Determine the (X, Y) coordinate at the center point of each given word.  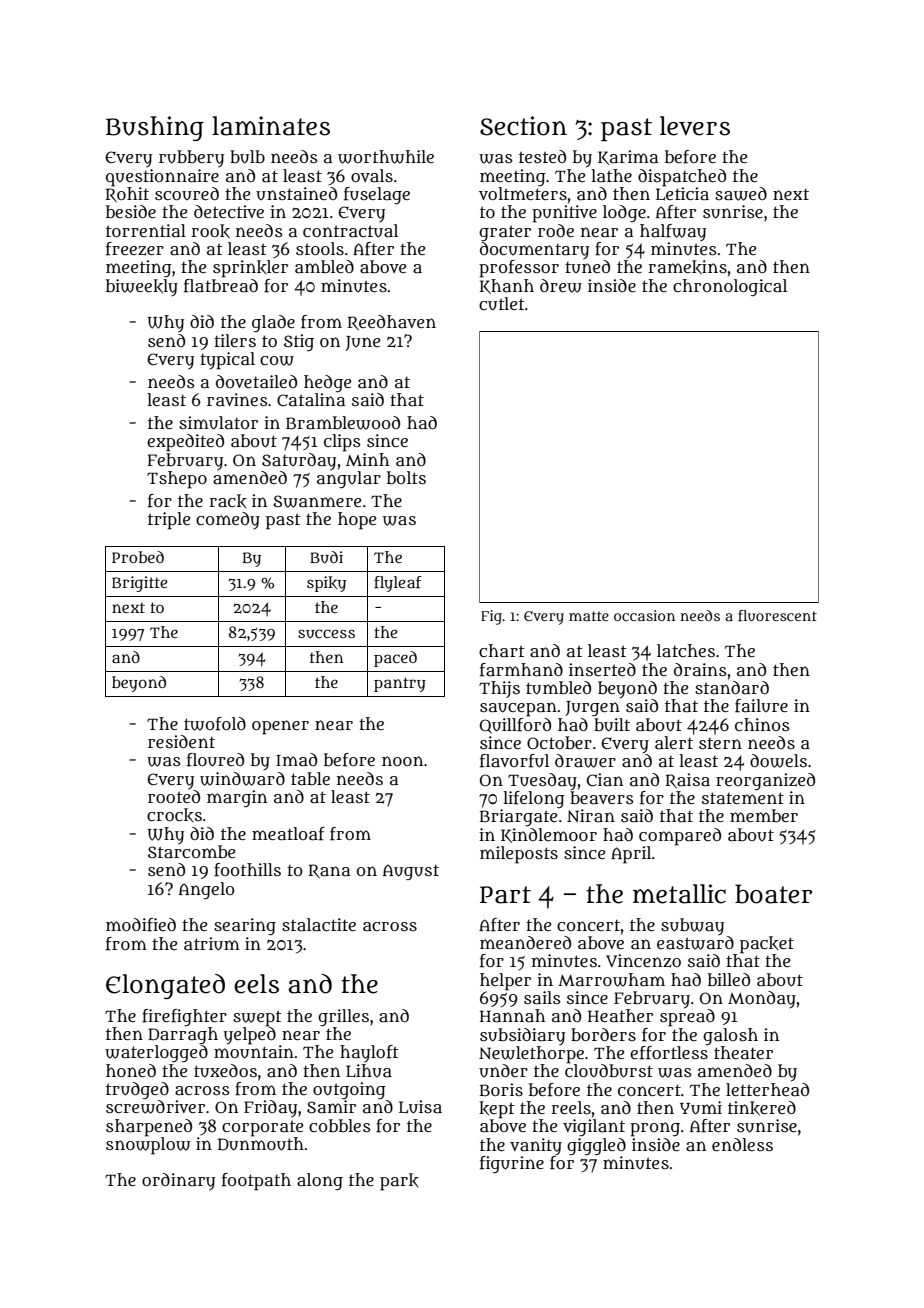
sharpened (149, 1127)
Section (523, 126)
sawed (741, 194)
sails (542, 997)
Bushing (155, 128)
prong (655, 1129)
